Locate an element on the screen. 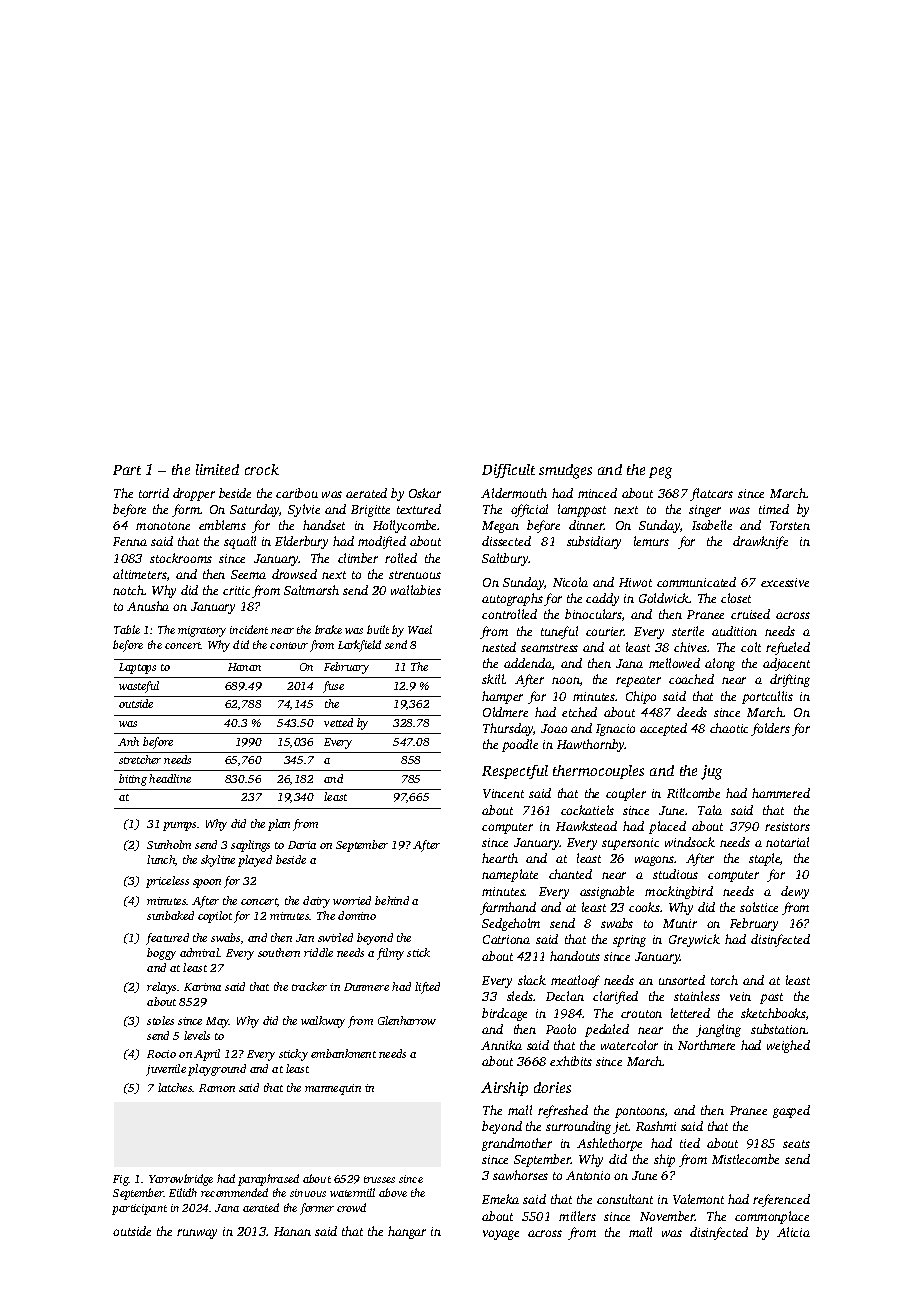 The image size is (924, 1308). notarial is located at coordinates (787, 842).
